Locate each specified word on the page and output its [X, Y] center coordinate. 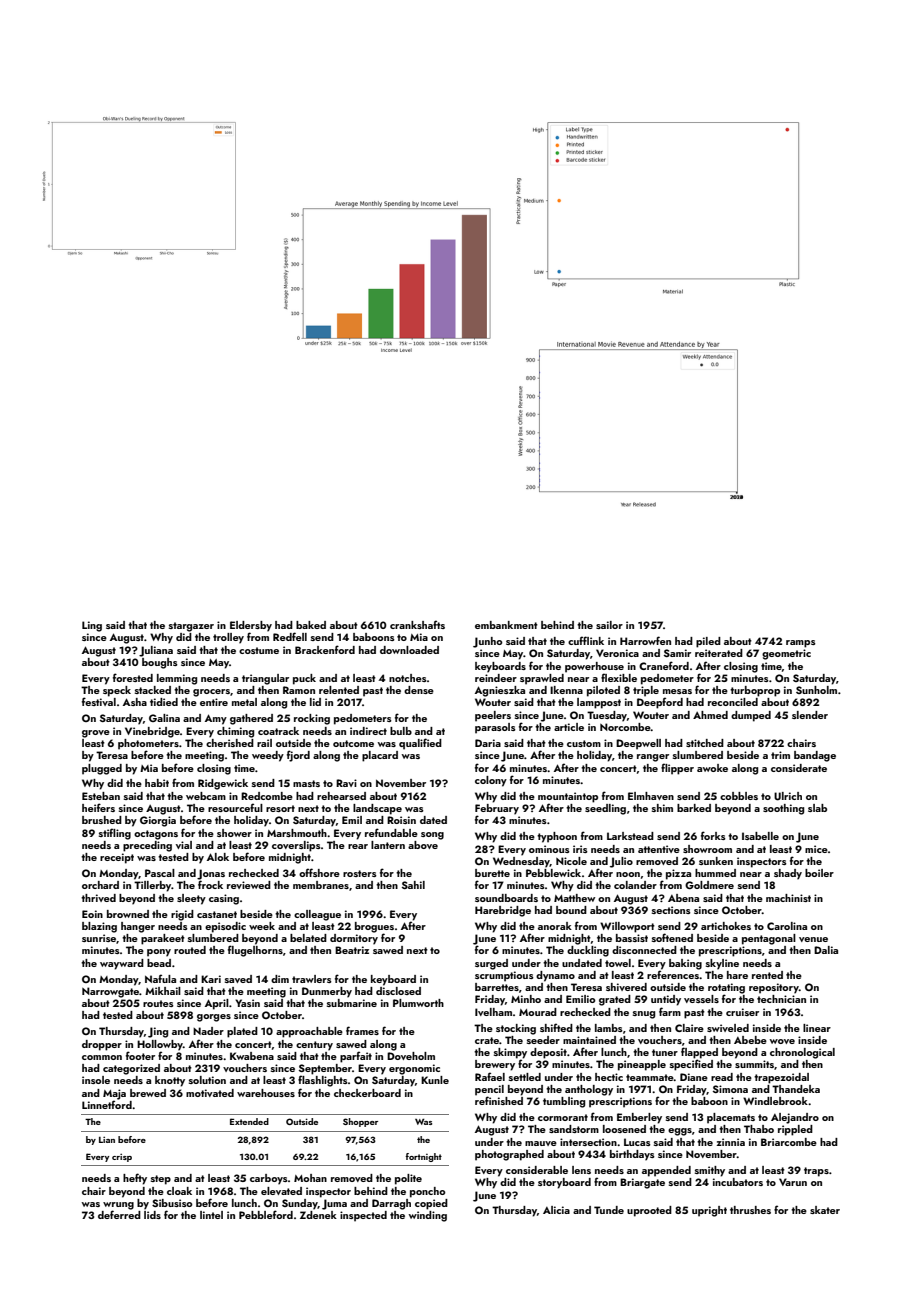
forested [133, 677]
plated [242, 1032]
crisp [122, 1157]
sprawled [542, 679]
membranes [321, 885]
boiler [819, 873]
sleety [191, 899]
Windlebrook [775, 1101]
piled [708, 642]
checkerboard [367, 1093]
